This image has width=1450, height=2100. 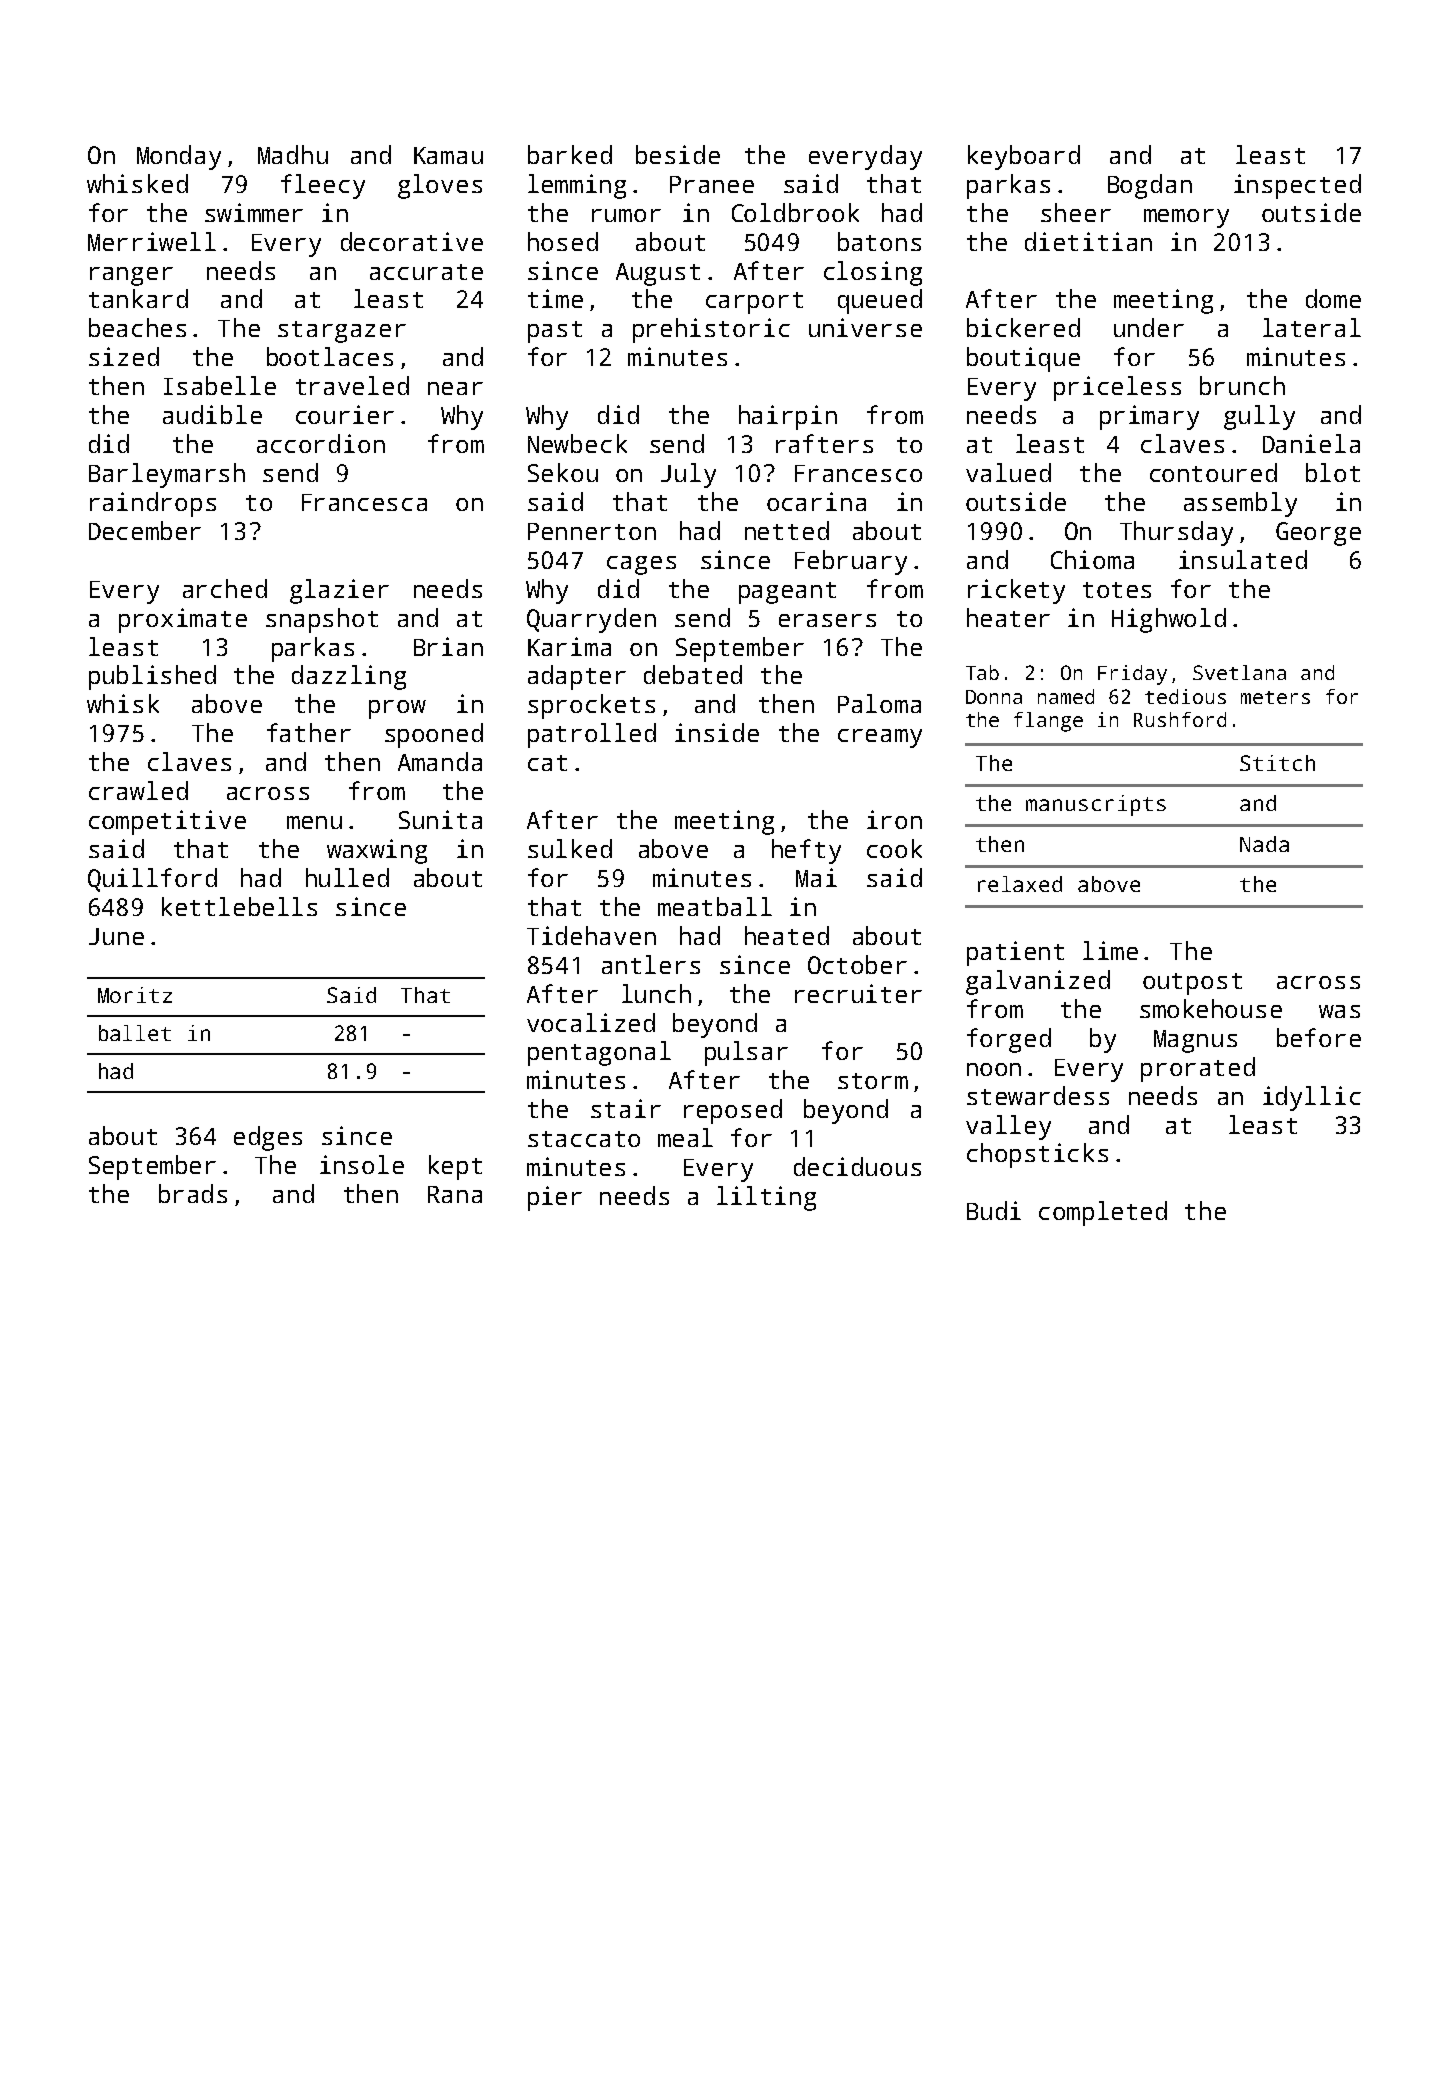 I want to click on Pennerton, so click(x=592, y=531).
